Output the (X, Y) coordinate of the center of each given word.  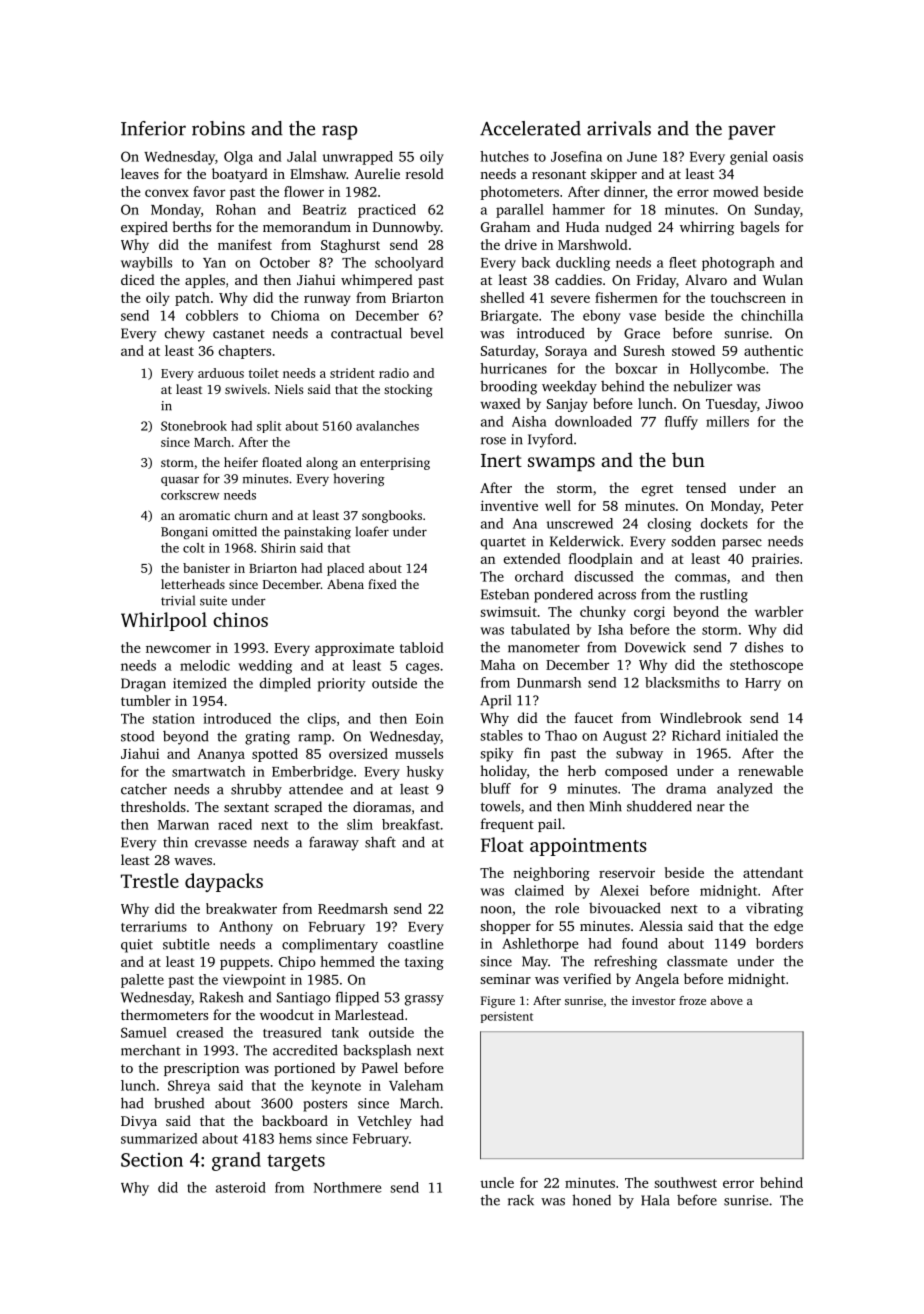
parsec (742, 544)
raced (235, 824)
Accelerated (530, 128)
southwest (685, 1182)
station (173, 718)
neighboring (551, 874)
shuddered (659, 806)
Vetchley (385, 1122)
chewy (185, 335)
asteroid (241, 1187)
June (642, 157)
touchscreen (748, 297)
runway (327, 300)
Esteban (505, 594)
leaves (140, 173)
